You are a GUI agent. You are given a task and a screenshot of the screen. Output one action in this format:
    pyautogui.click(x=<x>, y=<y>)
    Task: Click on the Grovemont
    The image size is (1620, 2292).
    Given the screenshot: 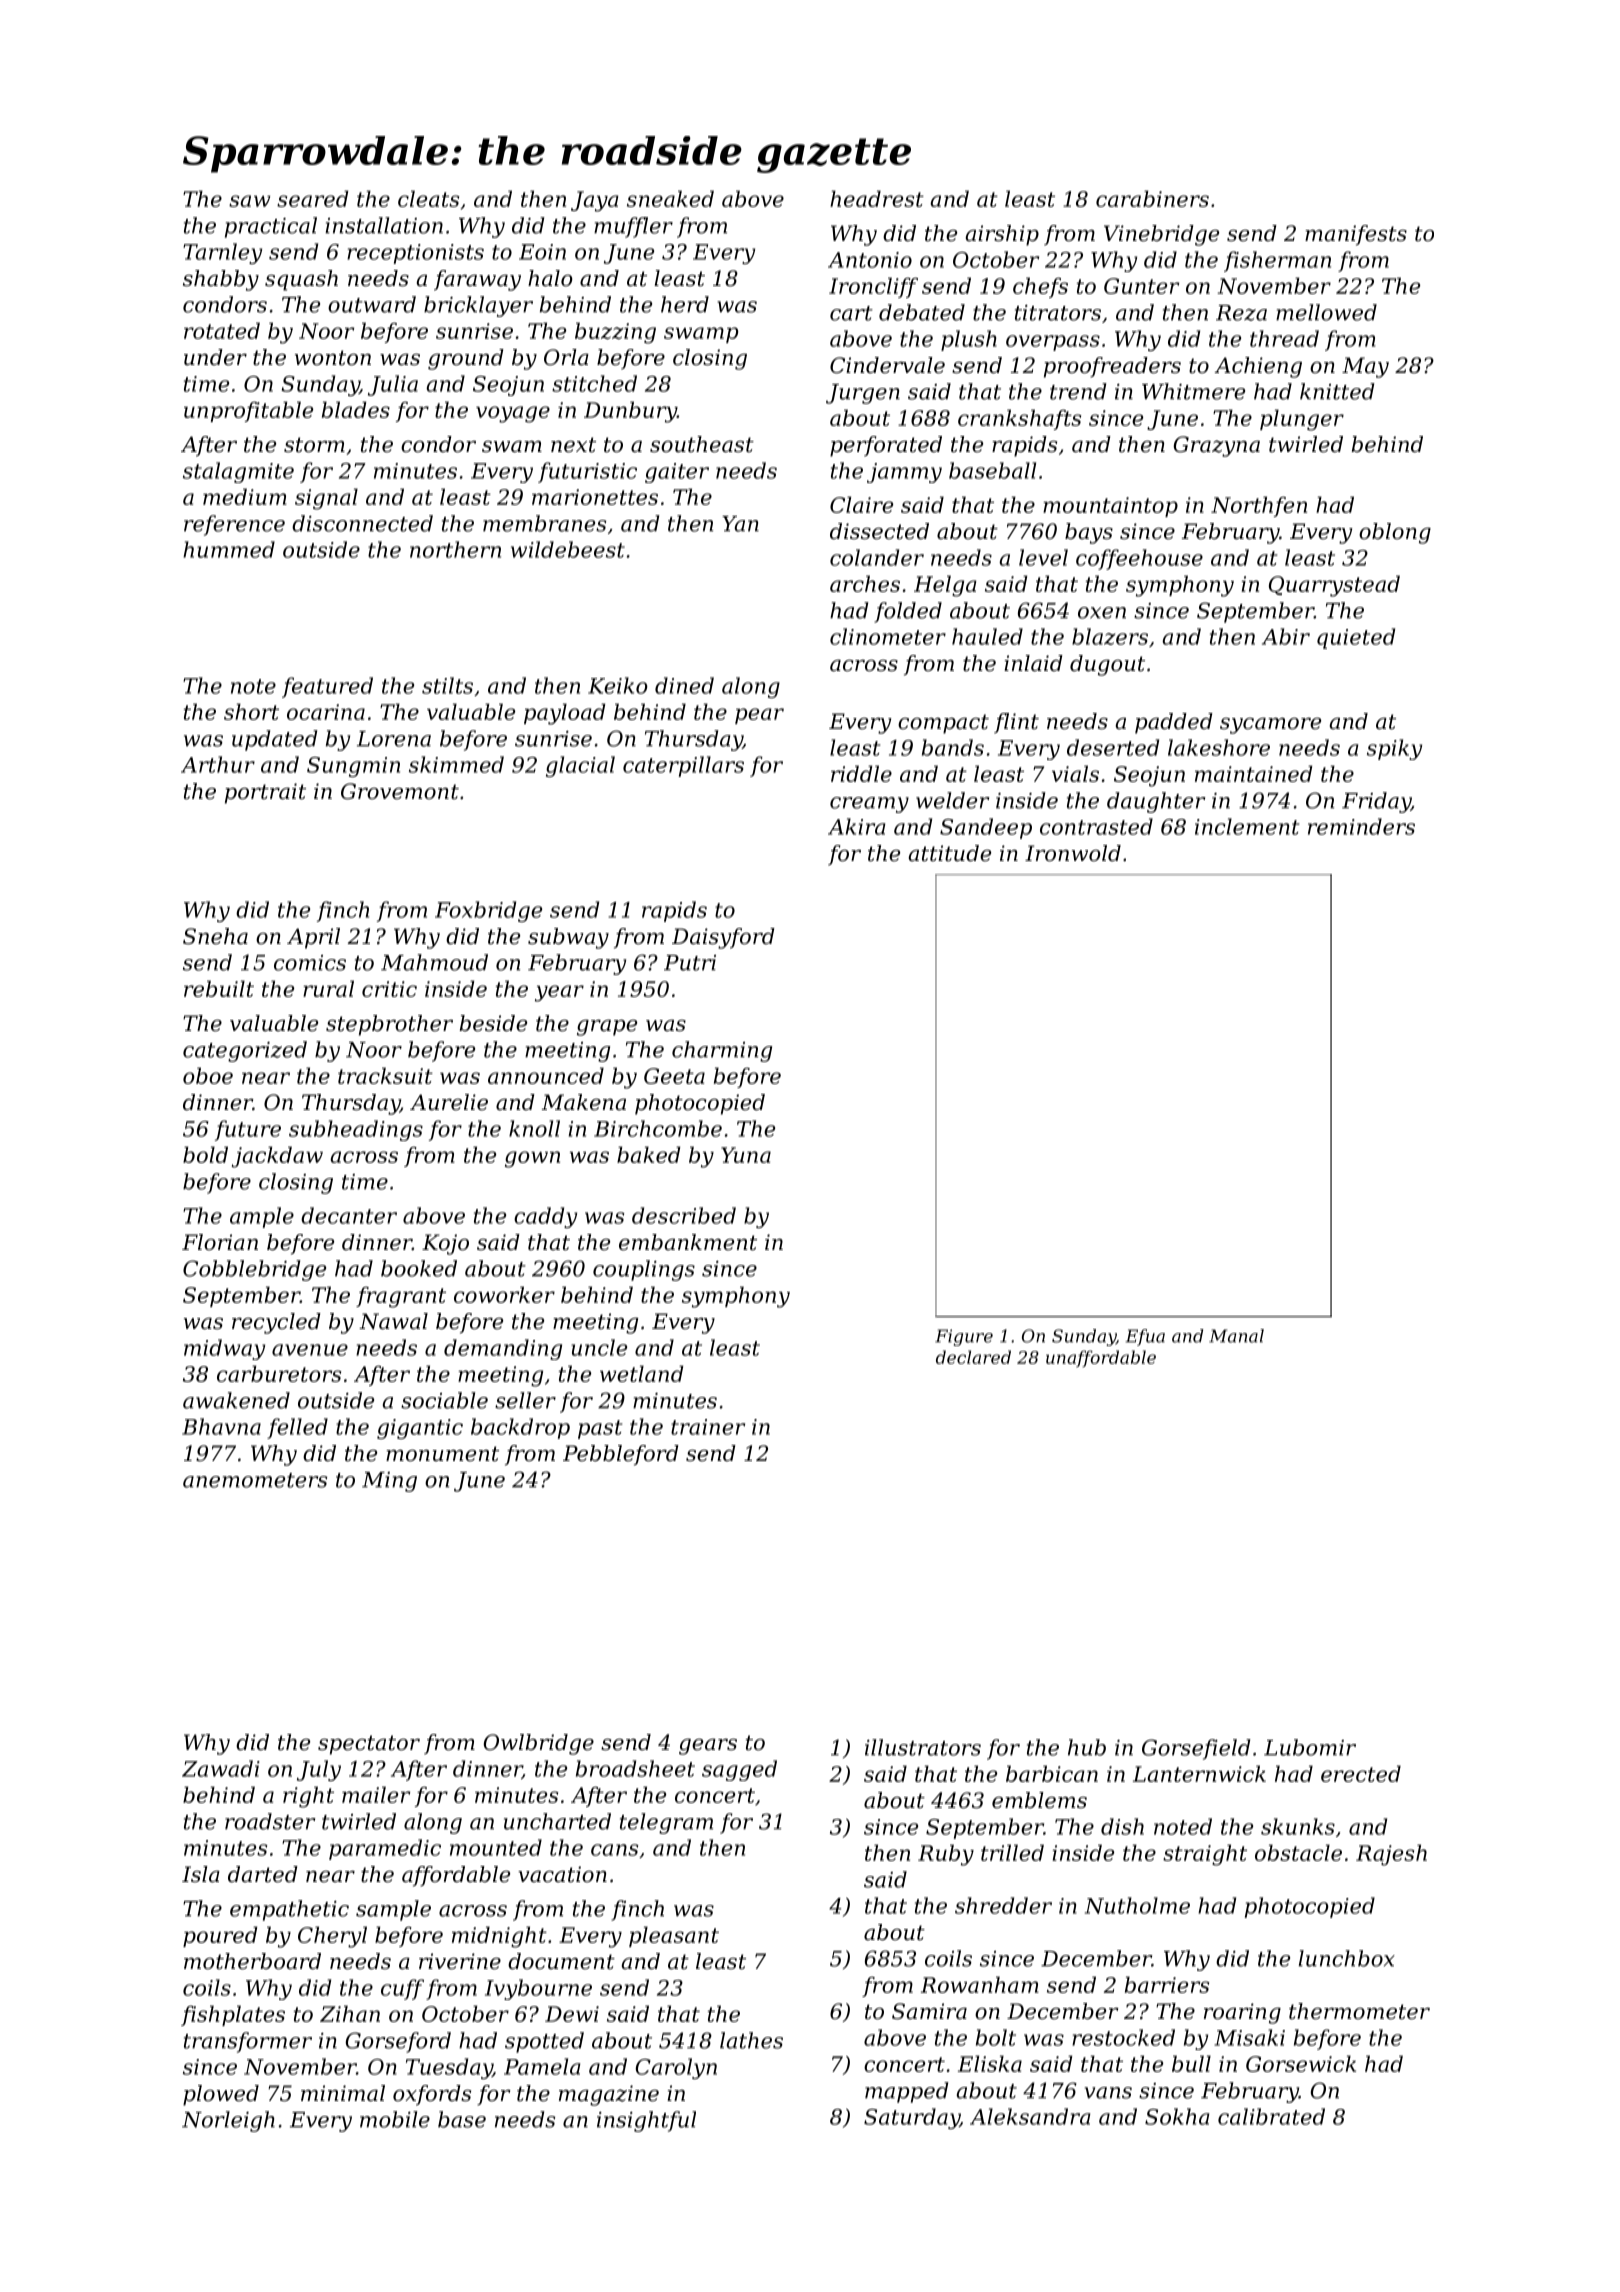 What is the action you would take?
    pyautogui.click(x=400, y=791)
